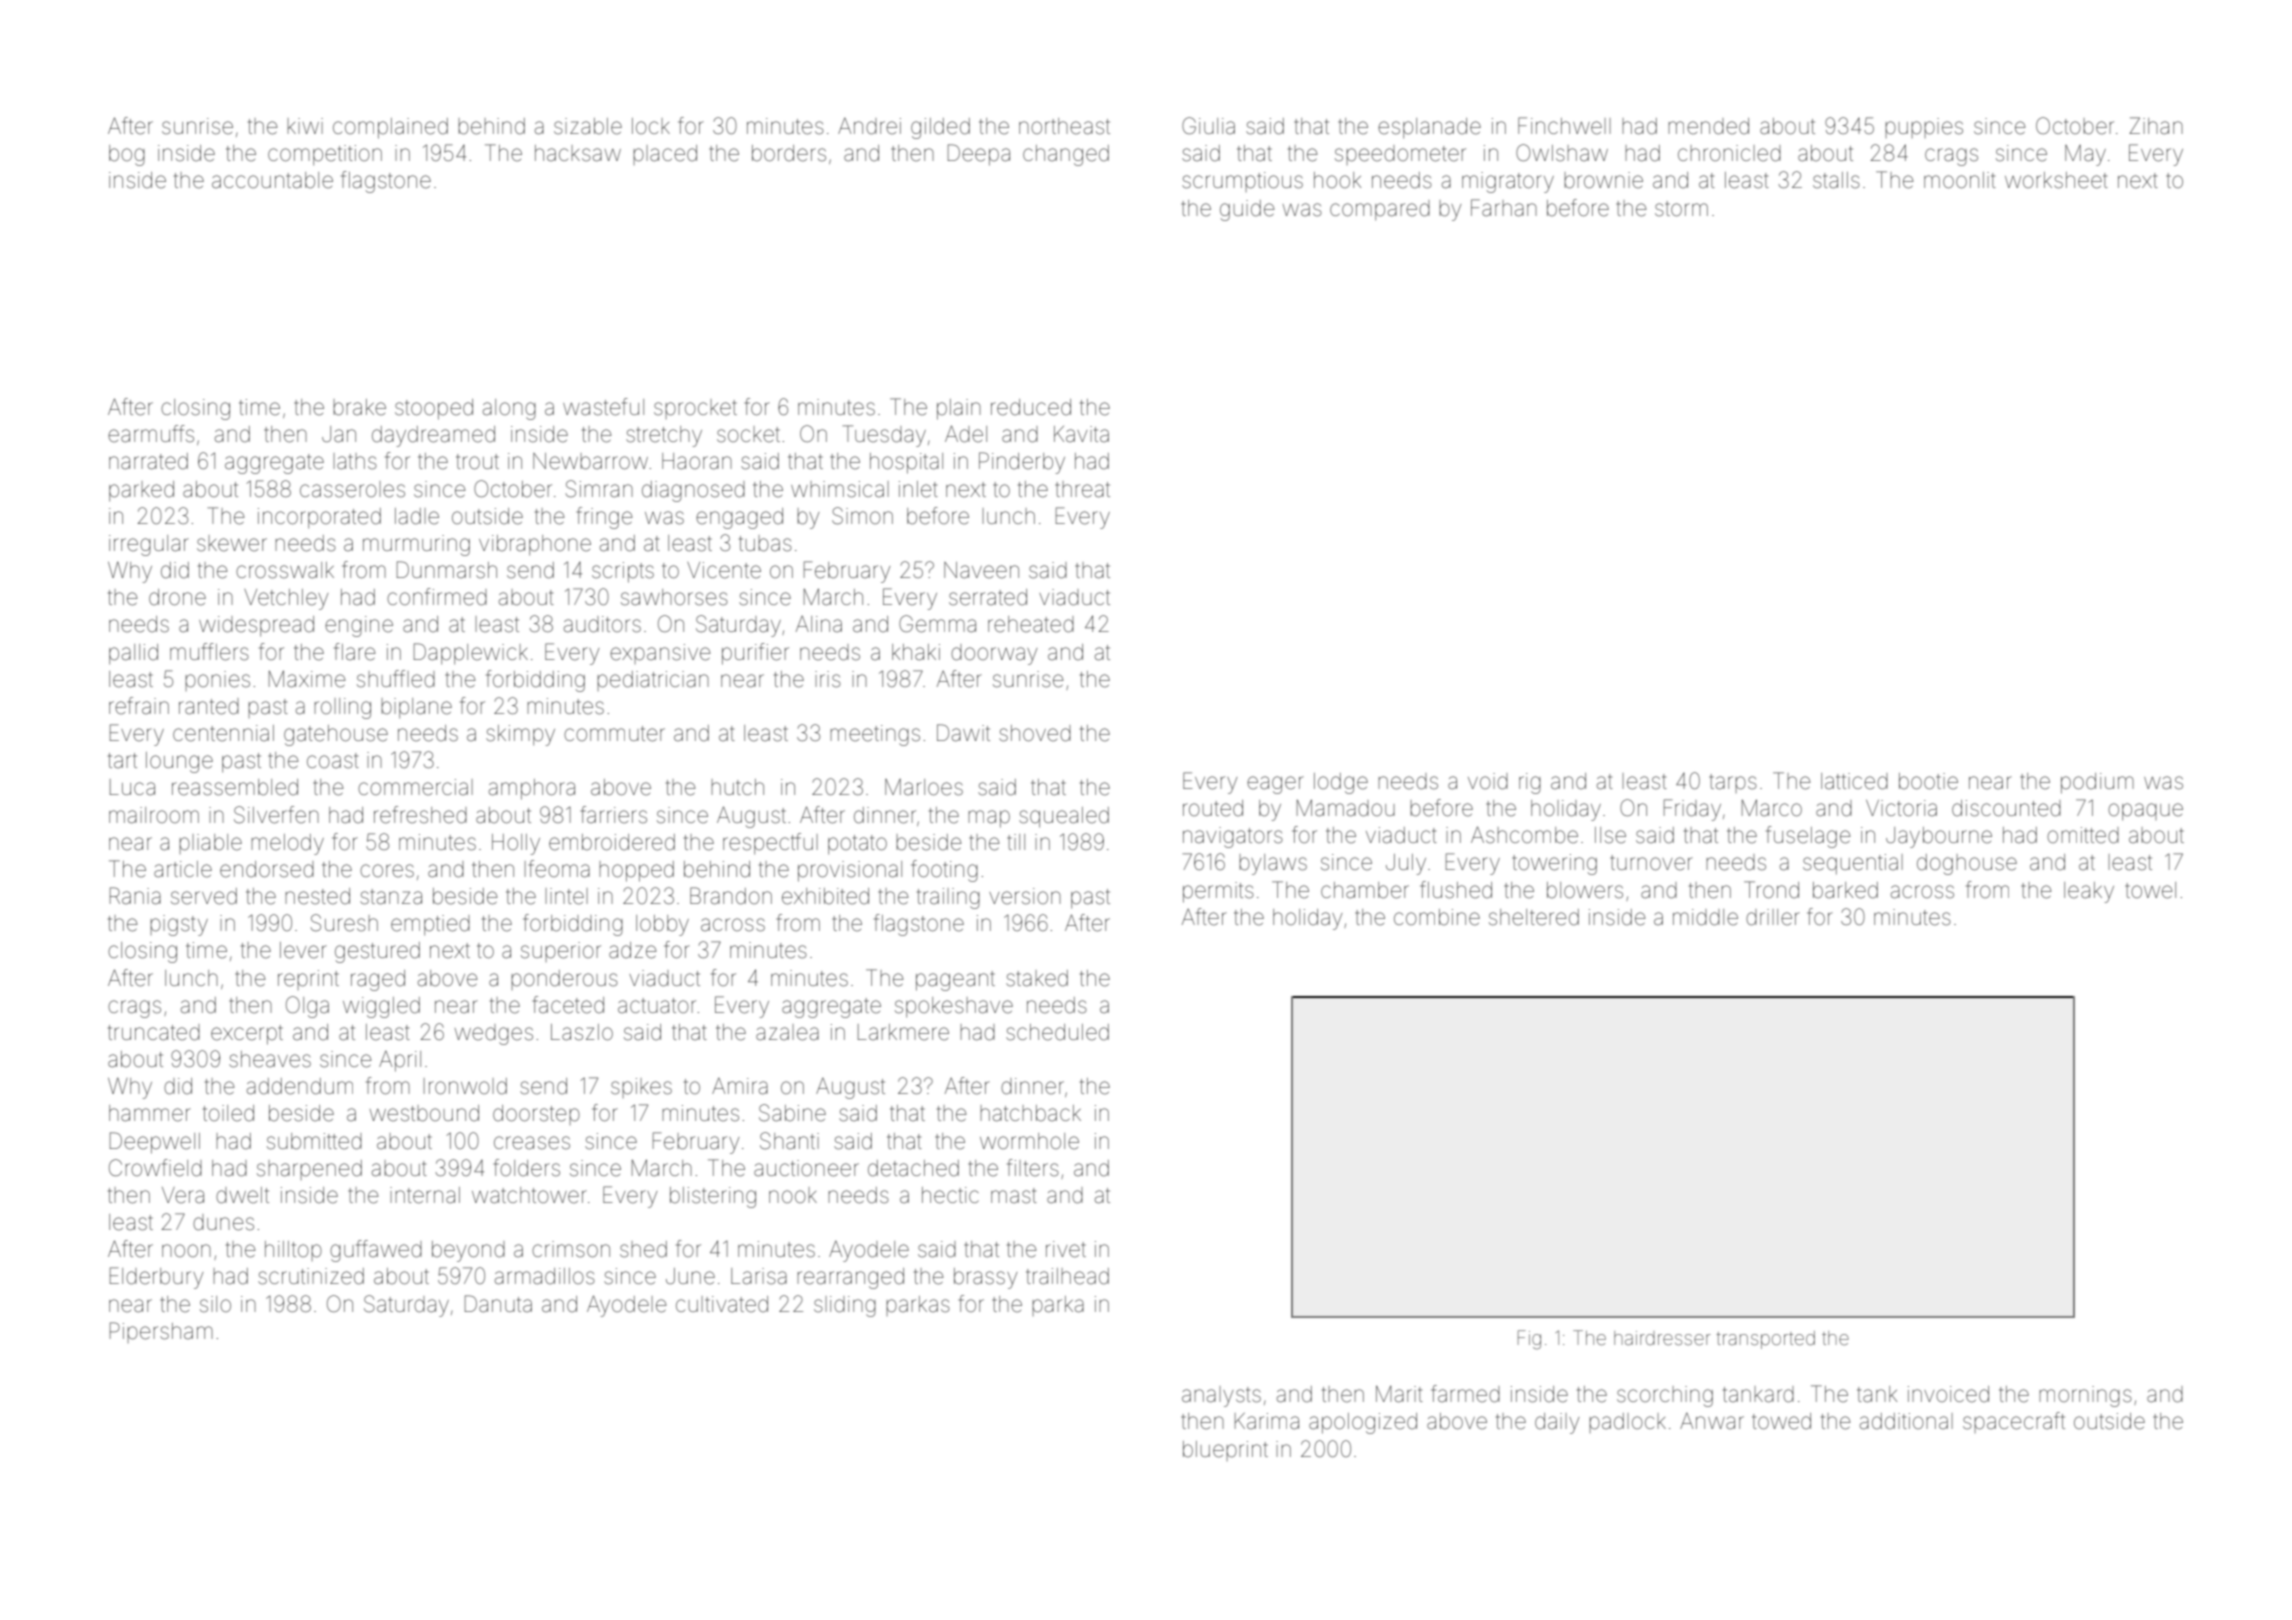 Image resolution: width=2292 pixels, height=1620 pixels. I want to click on rivet, so click(1066, 1249).
